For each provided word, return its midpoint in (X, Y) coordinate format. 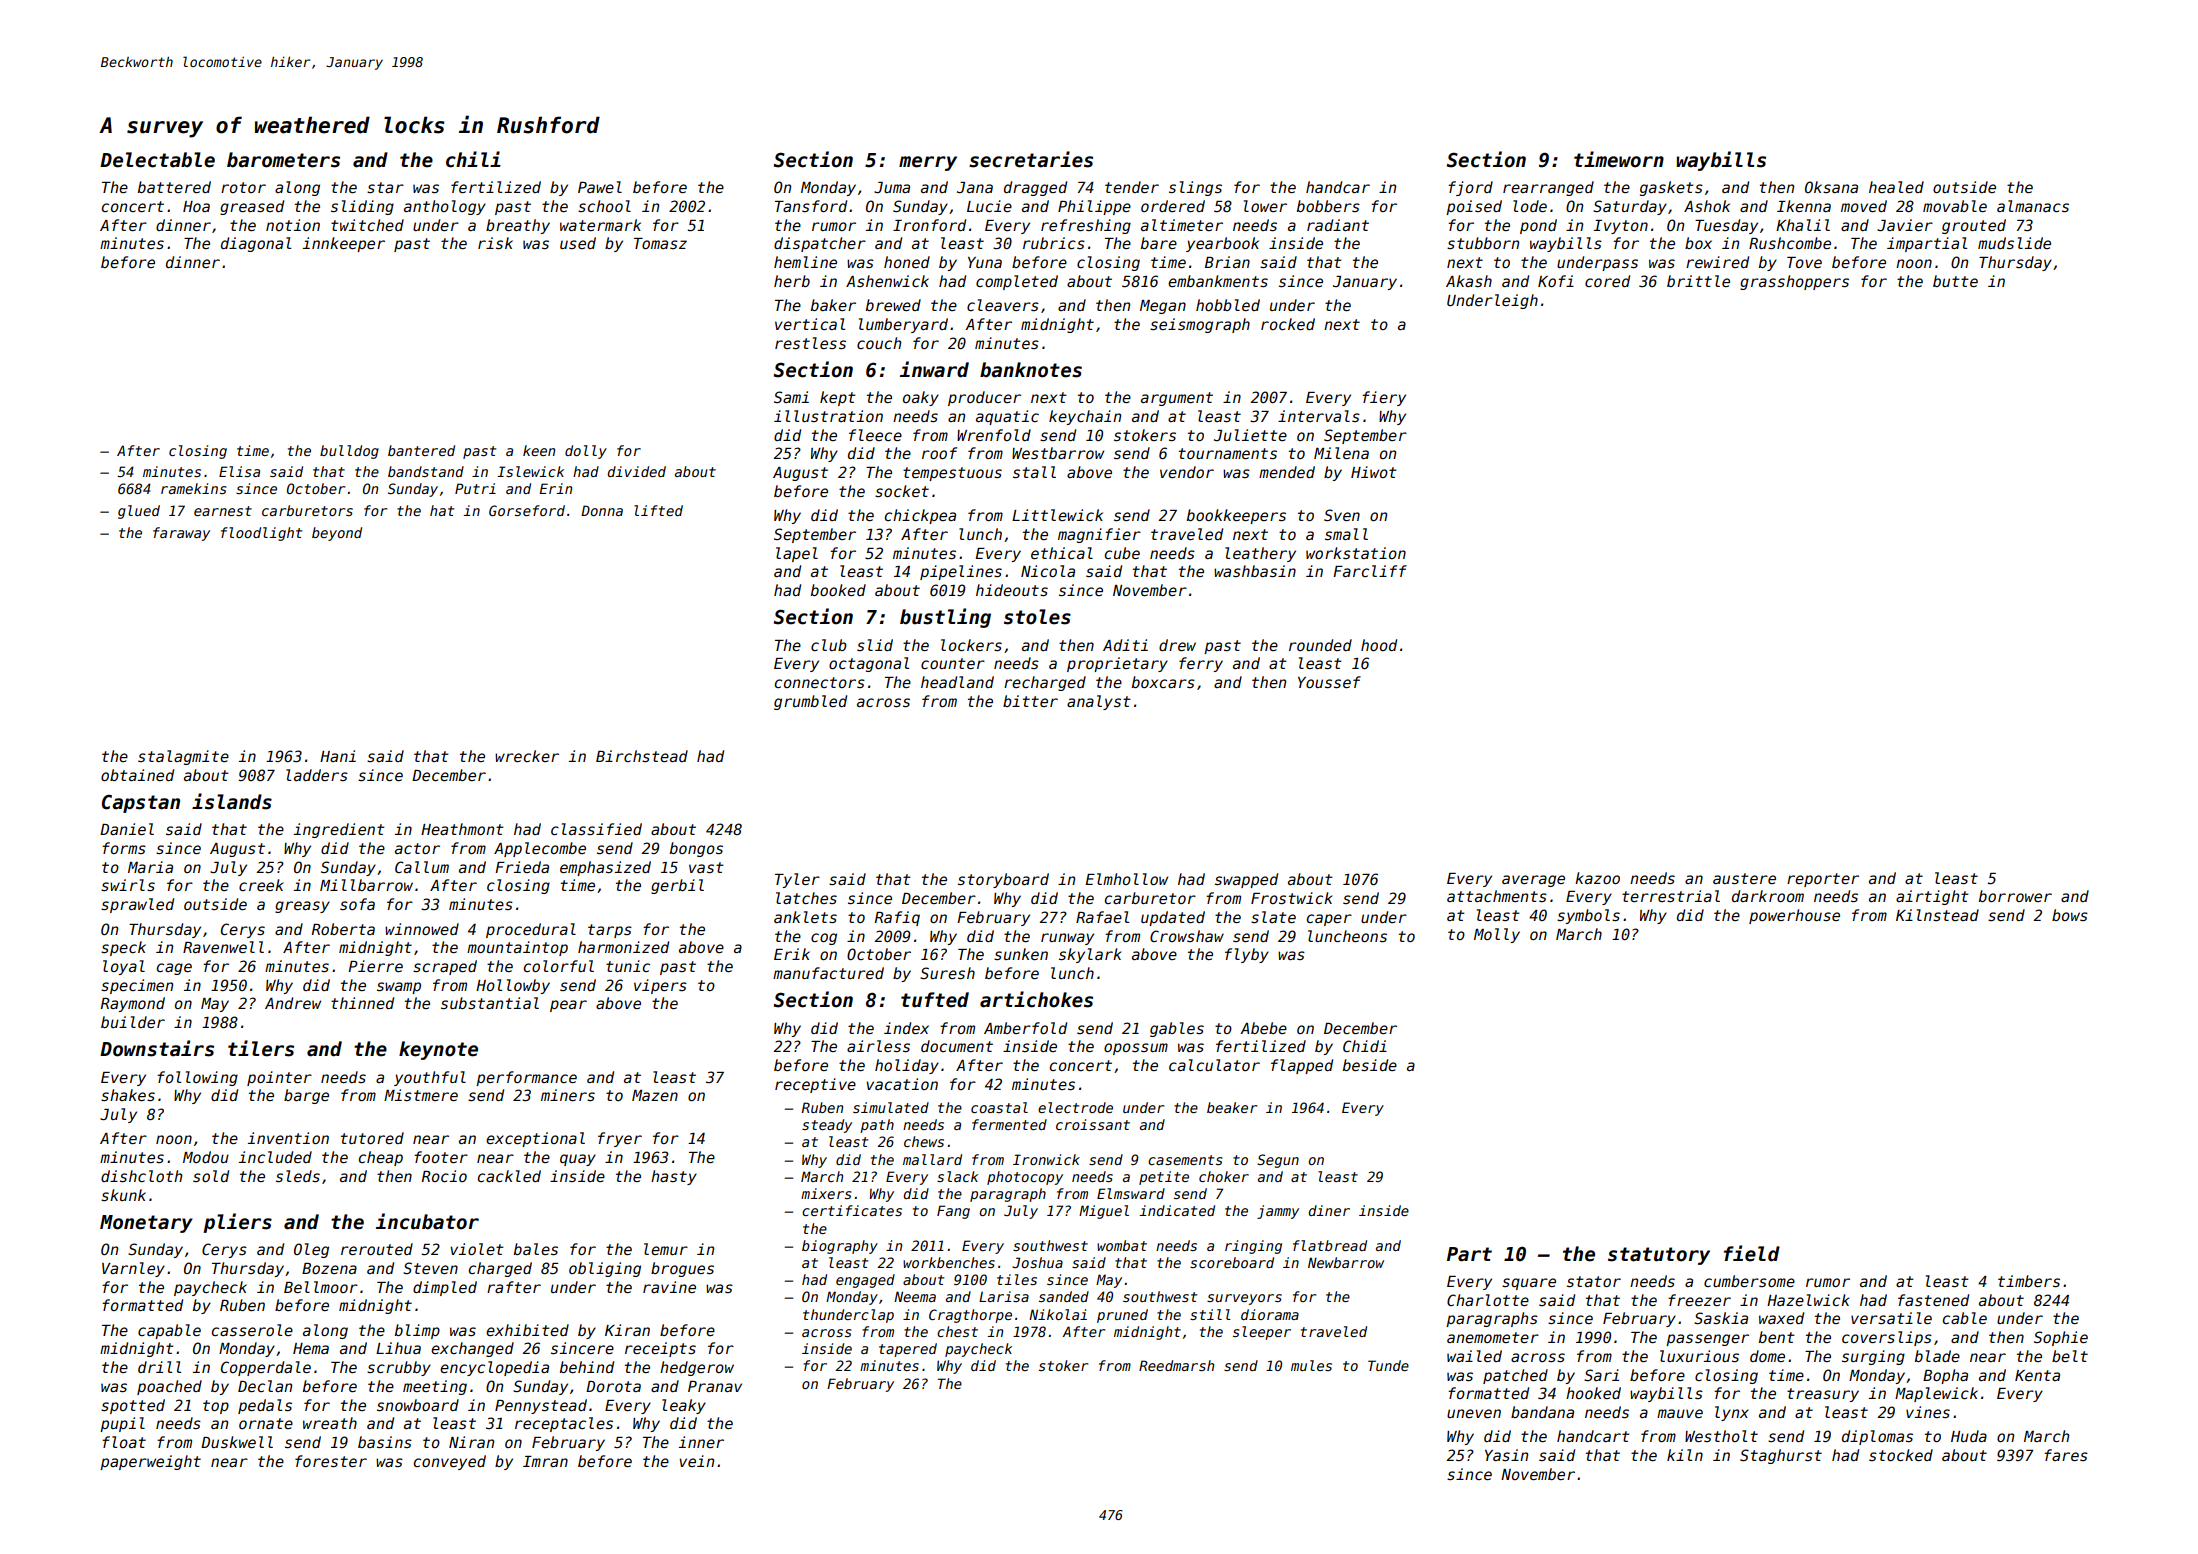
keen (539, 450)
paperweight (150, 1462)
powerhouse (1794, 916)
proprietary (1117, 664)
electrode (1075, 1107)
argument (1177, 399)
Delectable (157, 160)
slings (1195, 188)
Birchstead (642, 756)
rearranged (1548, 188)
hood (1379, 645)
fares (2066, 1455)
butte (1955, 281)
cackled (509, 1176)
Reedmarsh (1176, 1365)
